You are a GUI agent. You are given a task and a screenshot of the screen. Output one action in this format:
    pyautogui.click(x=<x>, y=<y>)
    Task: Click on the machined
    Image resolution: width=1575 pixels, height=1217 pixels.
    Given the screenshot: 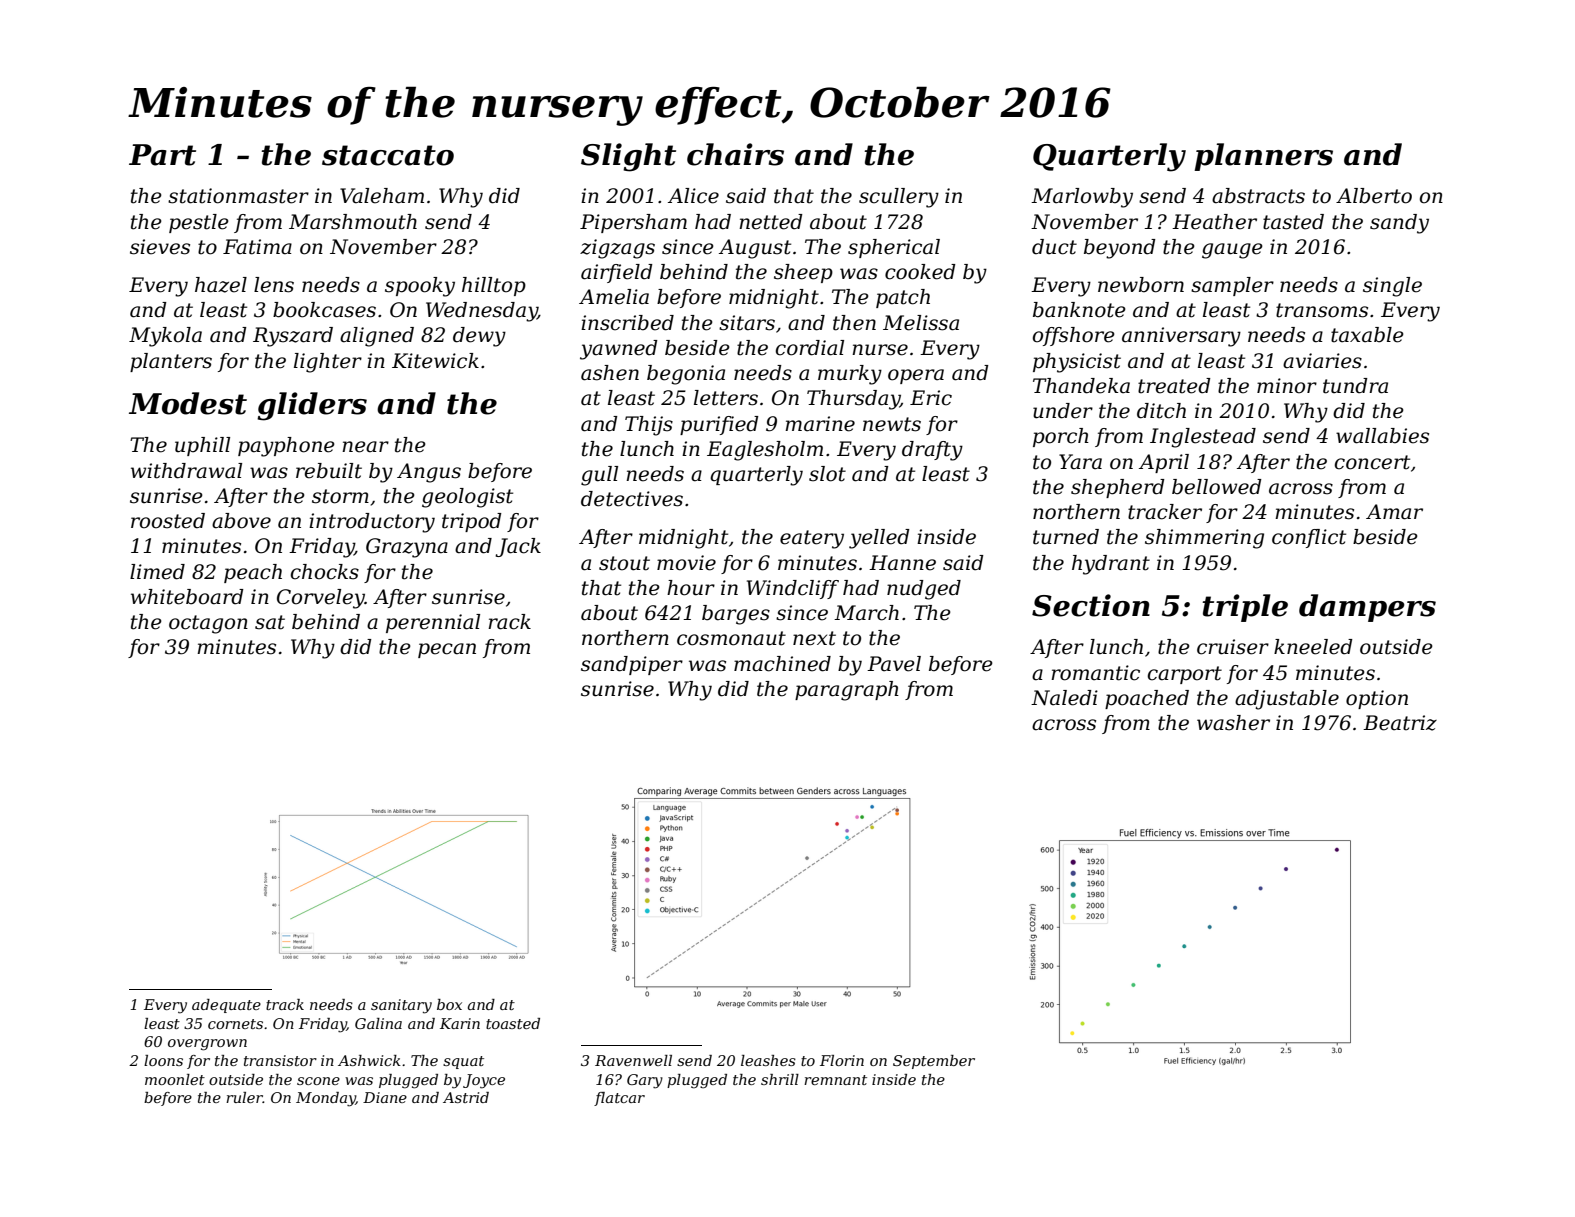 What is the action you would take?
    pyautogui.click(x=782, y=664)
